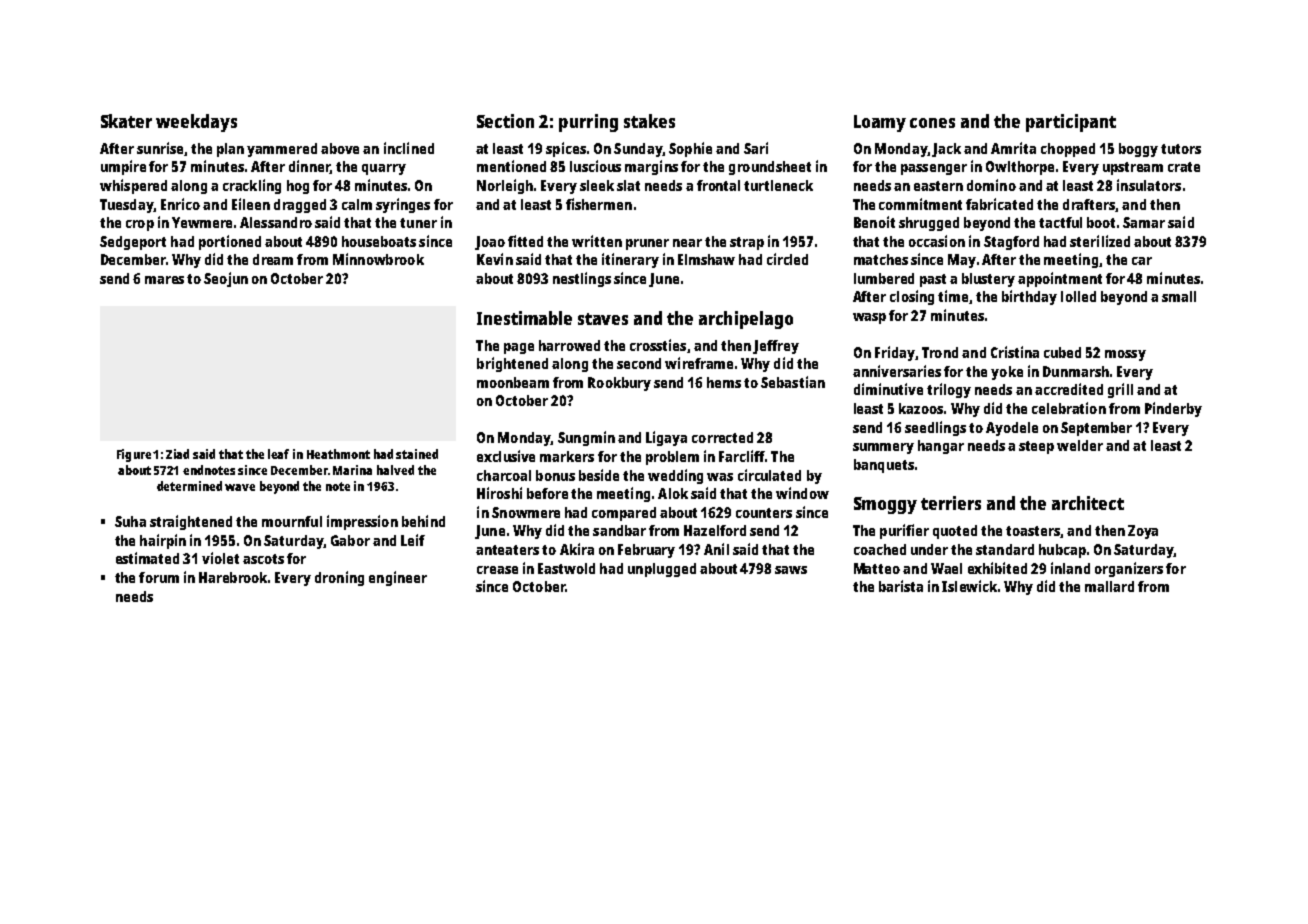 The height and width of the screenshot is (924, 1308). I want to click on Loamy, so click(880, 123).
